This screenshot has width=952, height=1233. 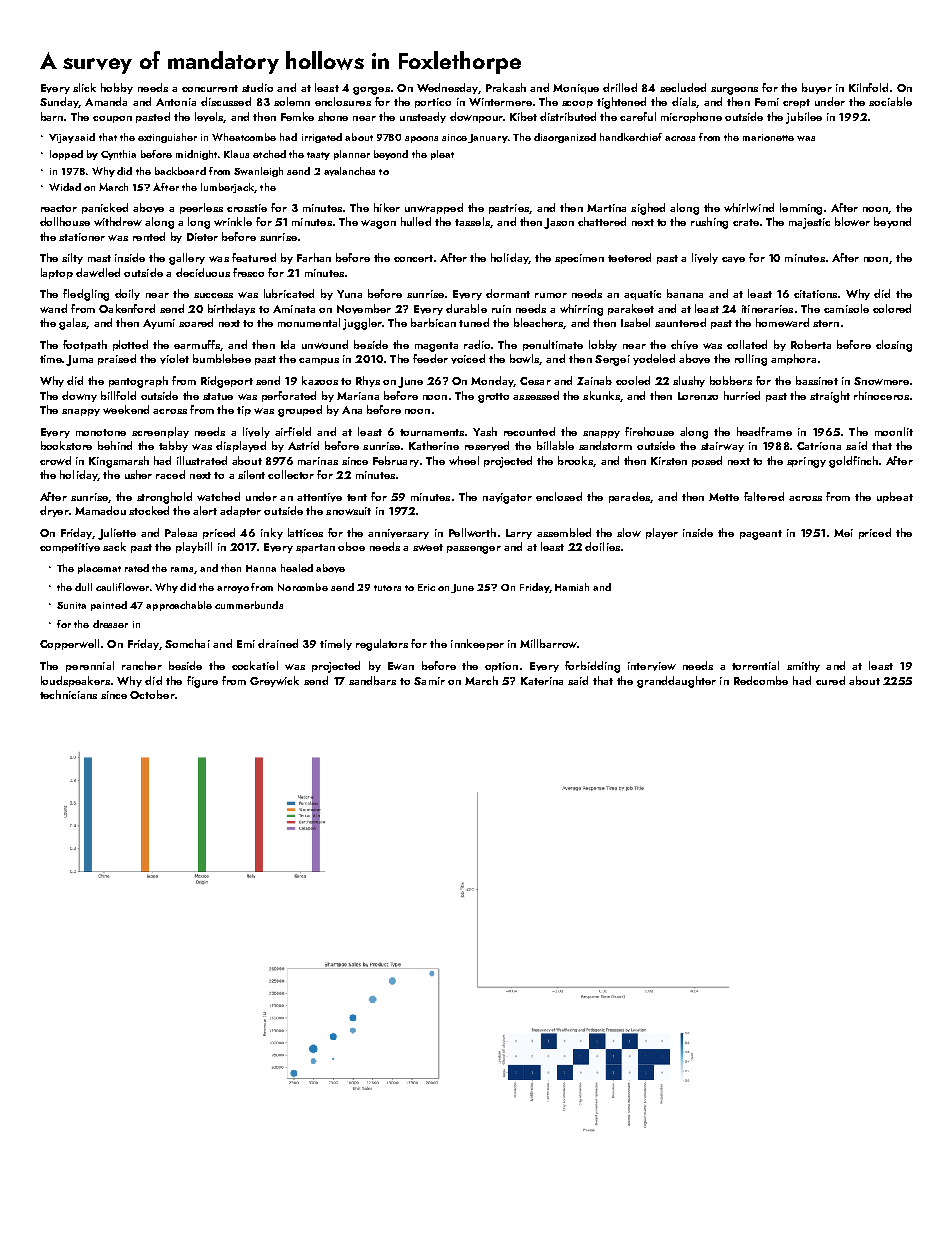 I want to click on arroyo, so click(x=233, y=589).
